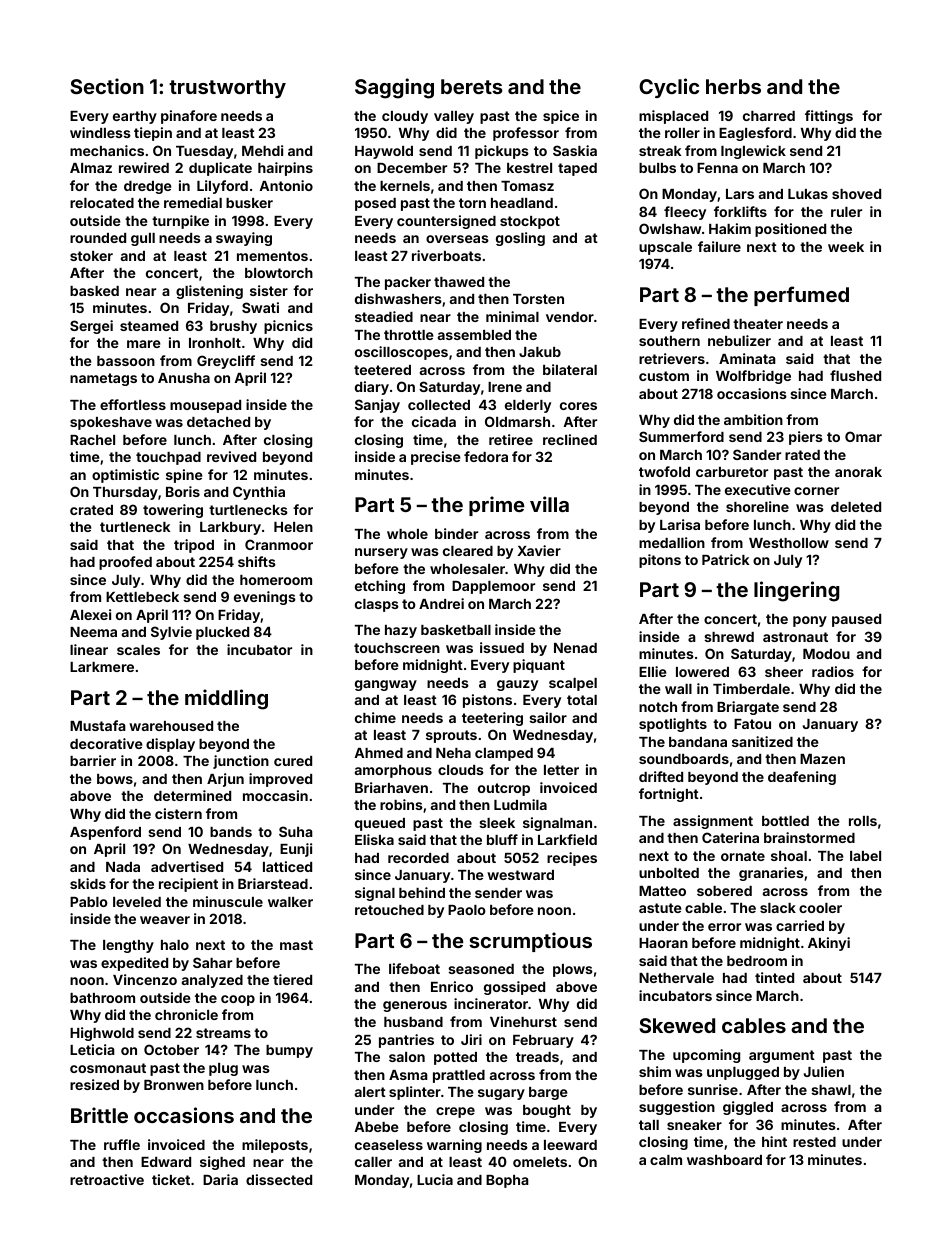 The height and width of the screenshot is (1233, 952). Describe the element at coordinates (227, 88) in the screenshot. I see `trustworthy` at that location.
